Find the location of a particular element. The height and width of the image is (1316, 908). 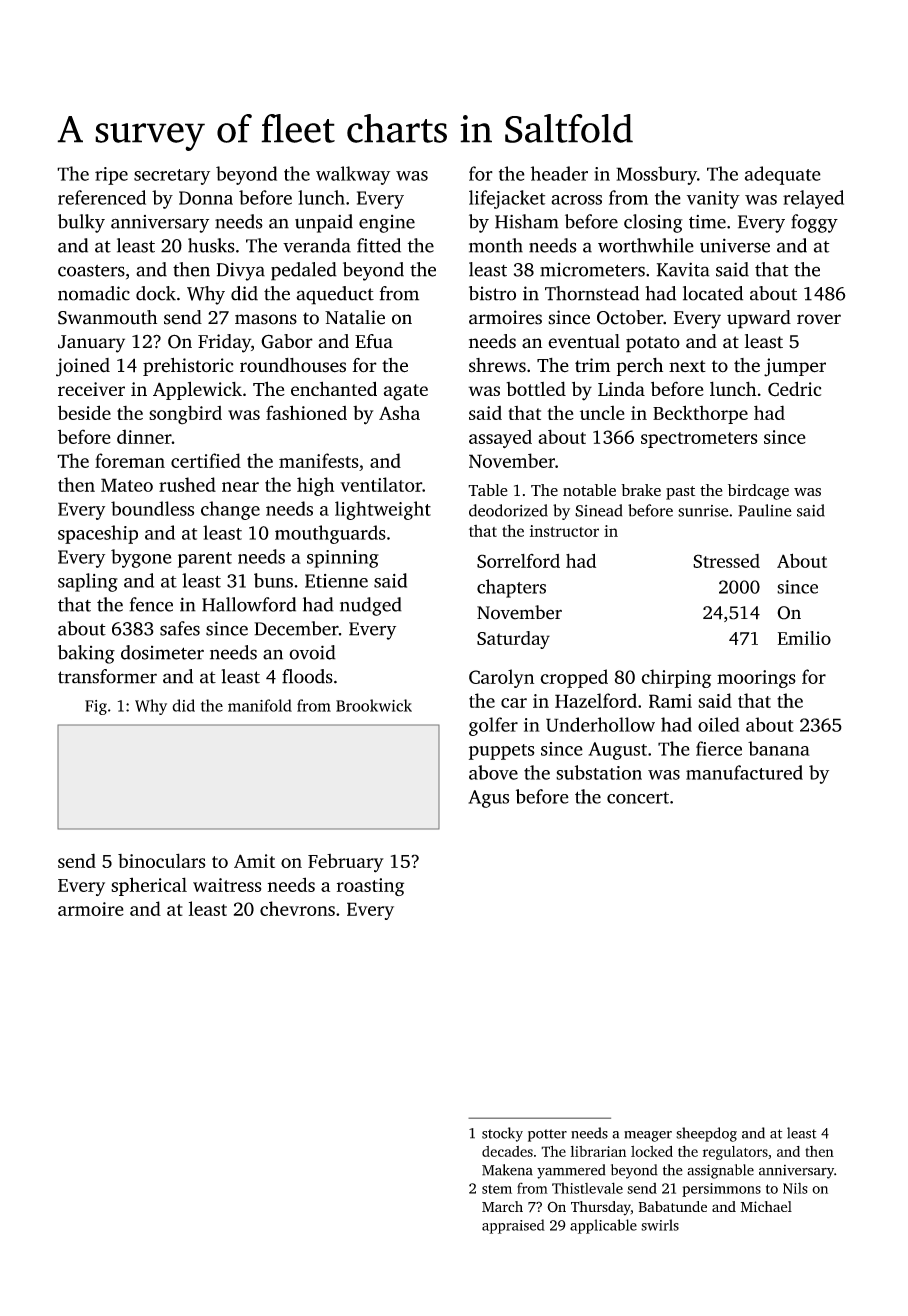

sapling is located at coordinates (88, 582).
